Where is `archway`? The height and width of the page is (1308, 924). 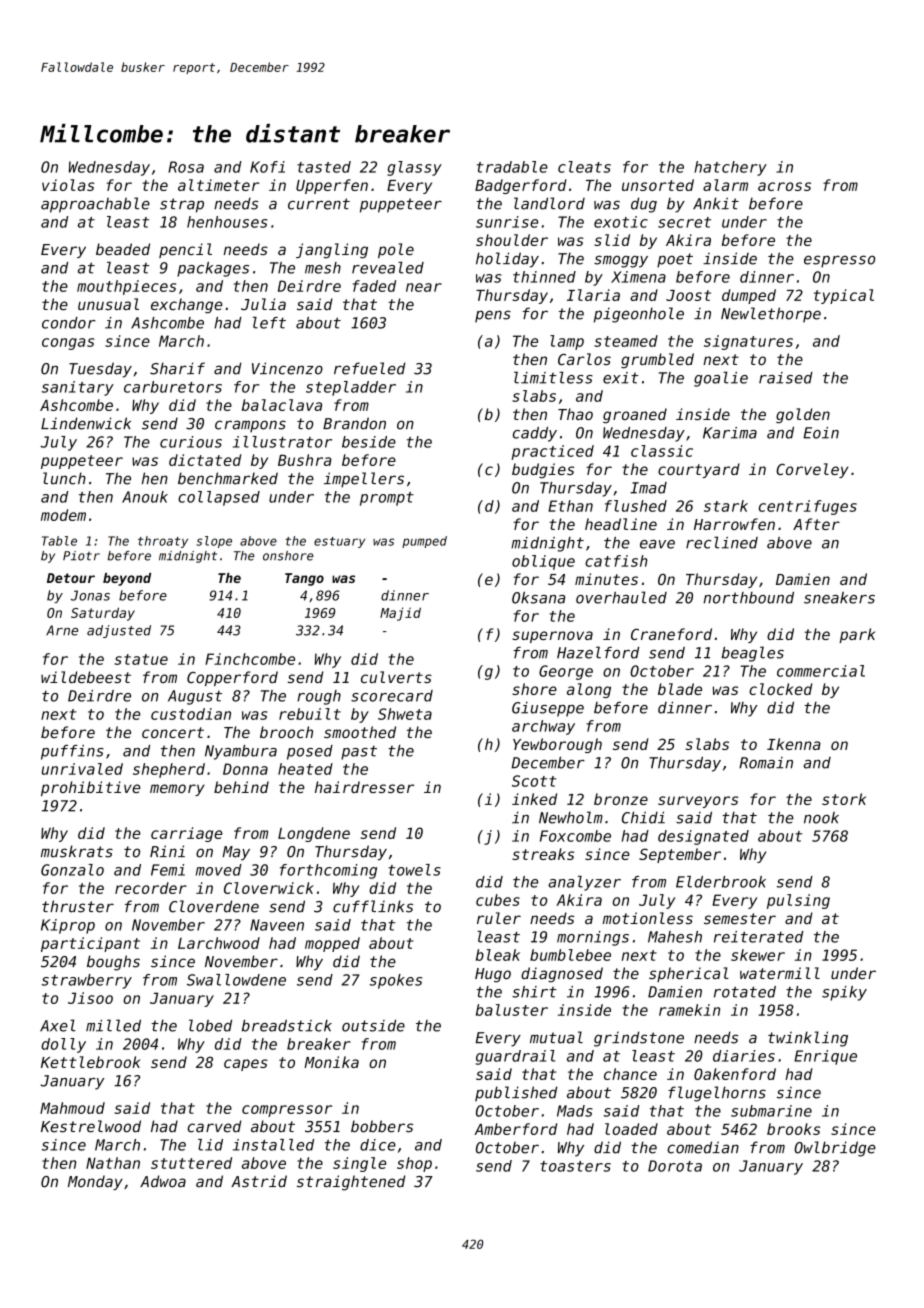
archway is located at coordinates (543, 727).
